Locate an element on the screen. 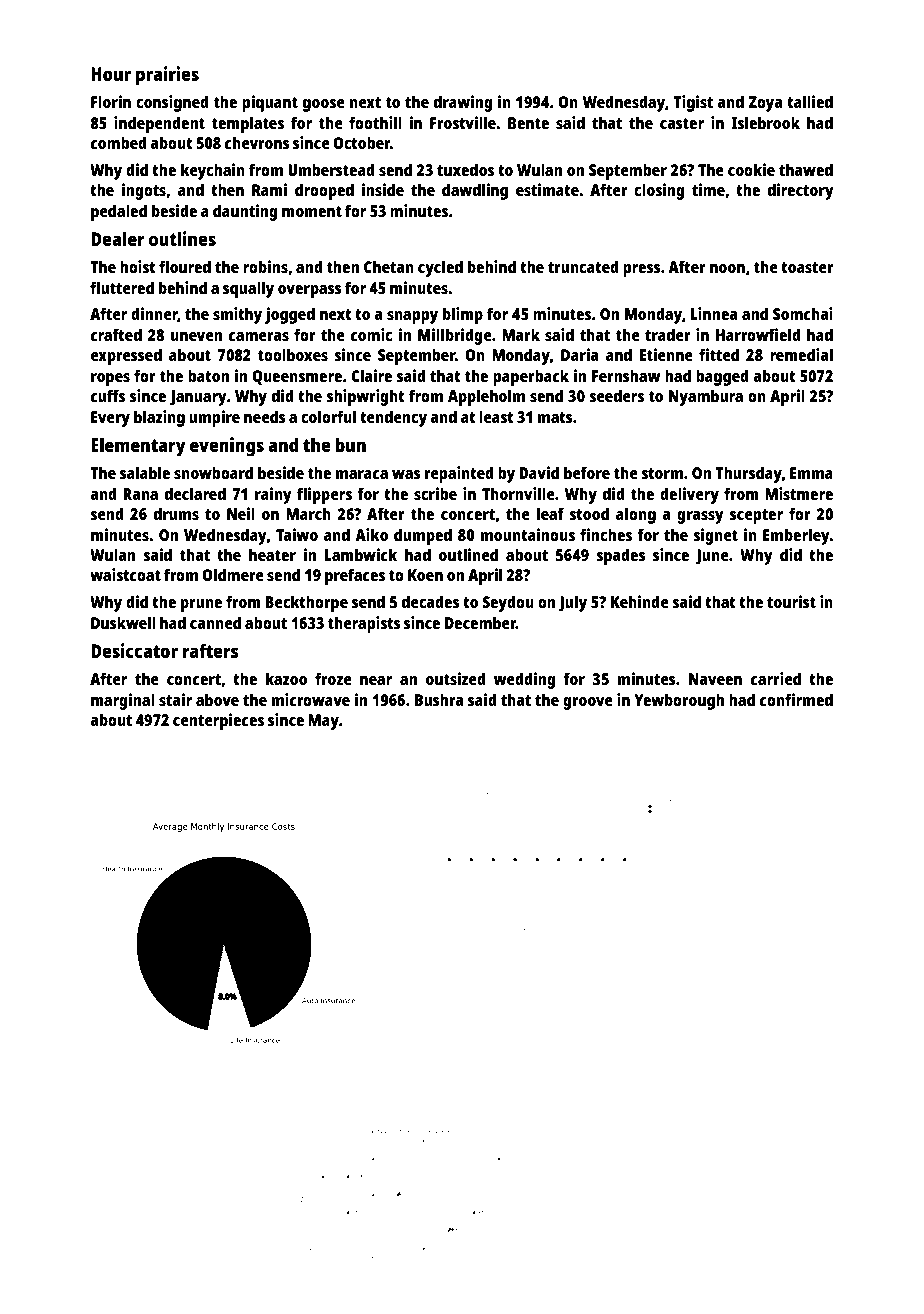  fluttered is located at coordinates (122, 287).
